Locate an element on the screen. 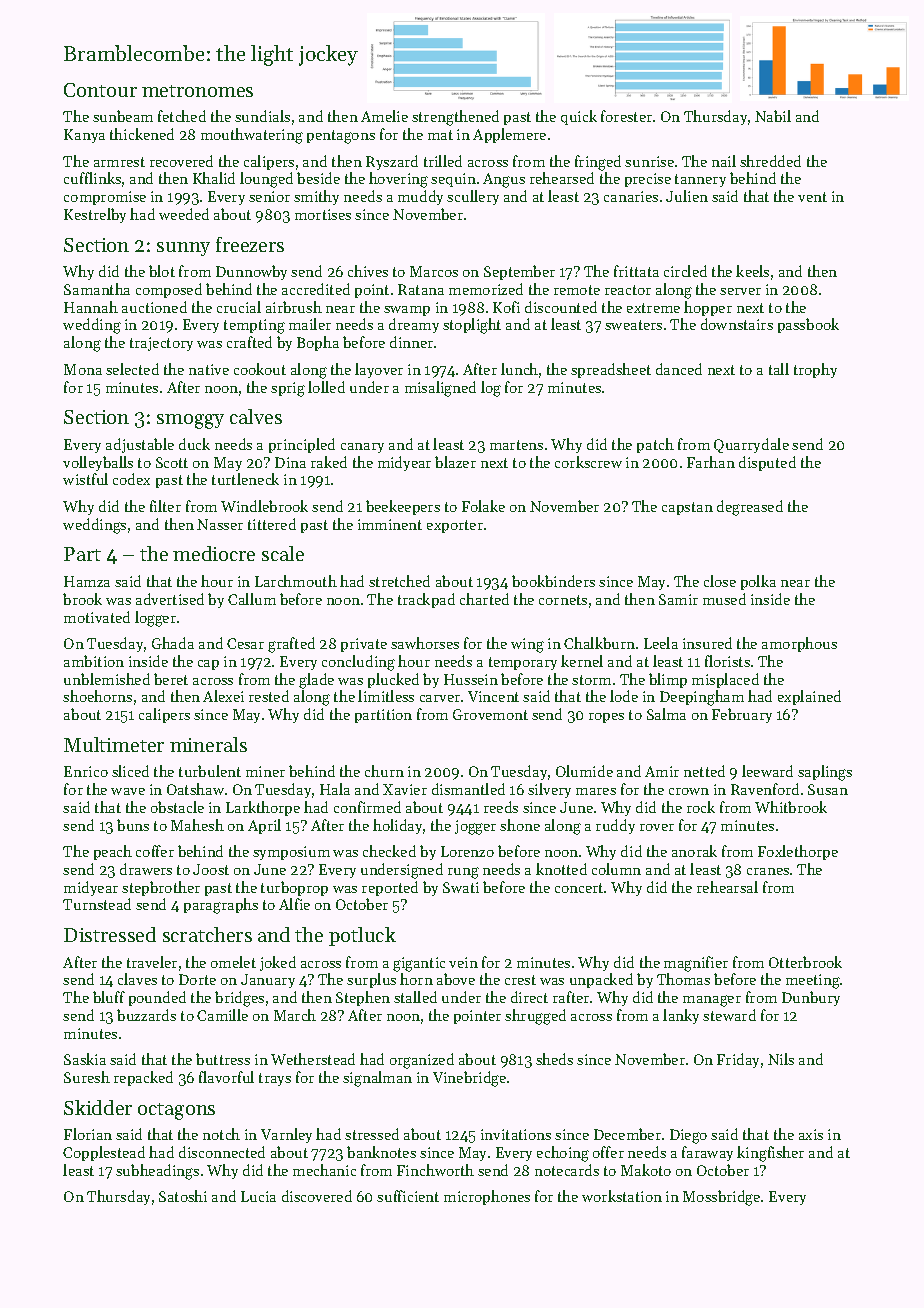 Image resolution: width=924 pixels, height=1308 pixels. Nabil is located at coordinates (773, 116).
